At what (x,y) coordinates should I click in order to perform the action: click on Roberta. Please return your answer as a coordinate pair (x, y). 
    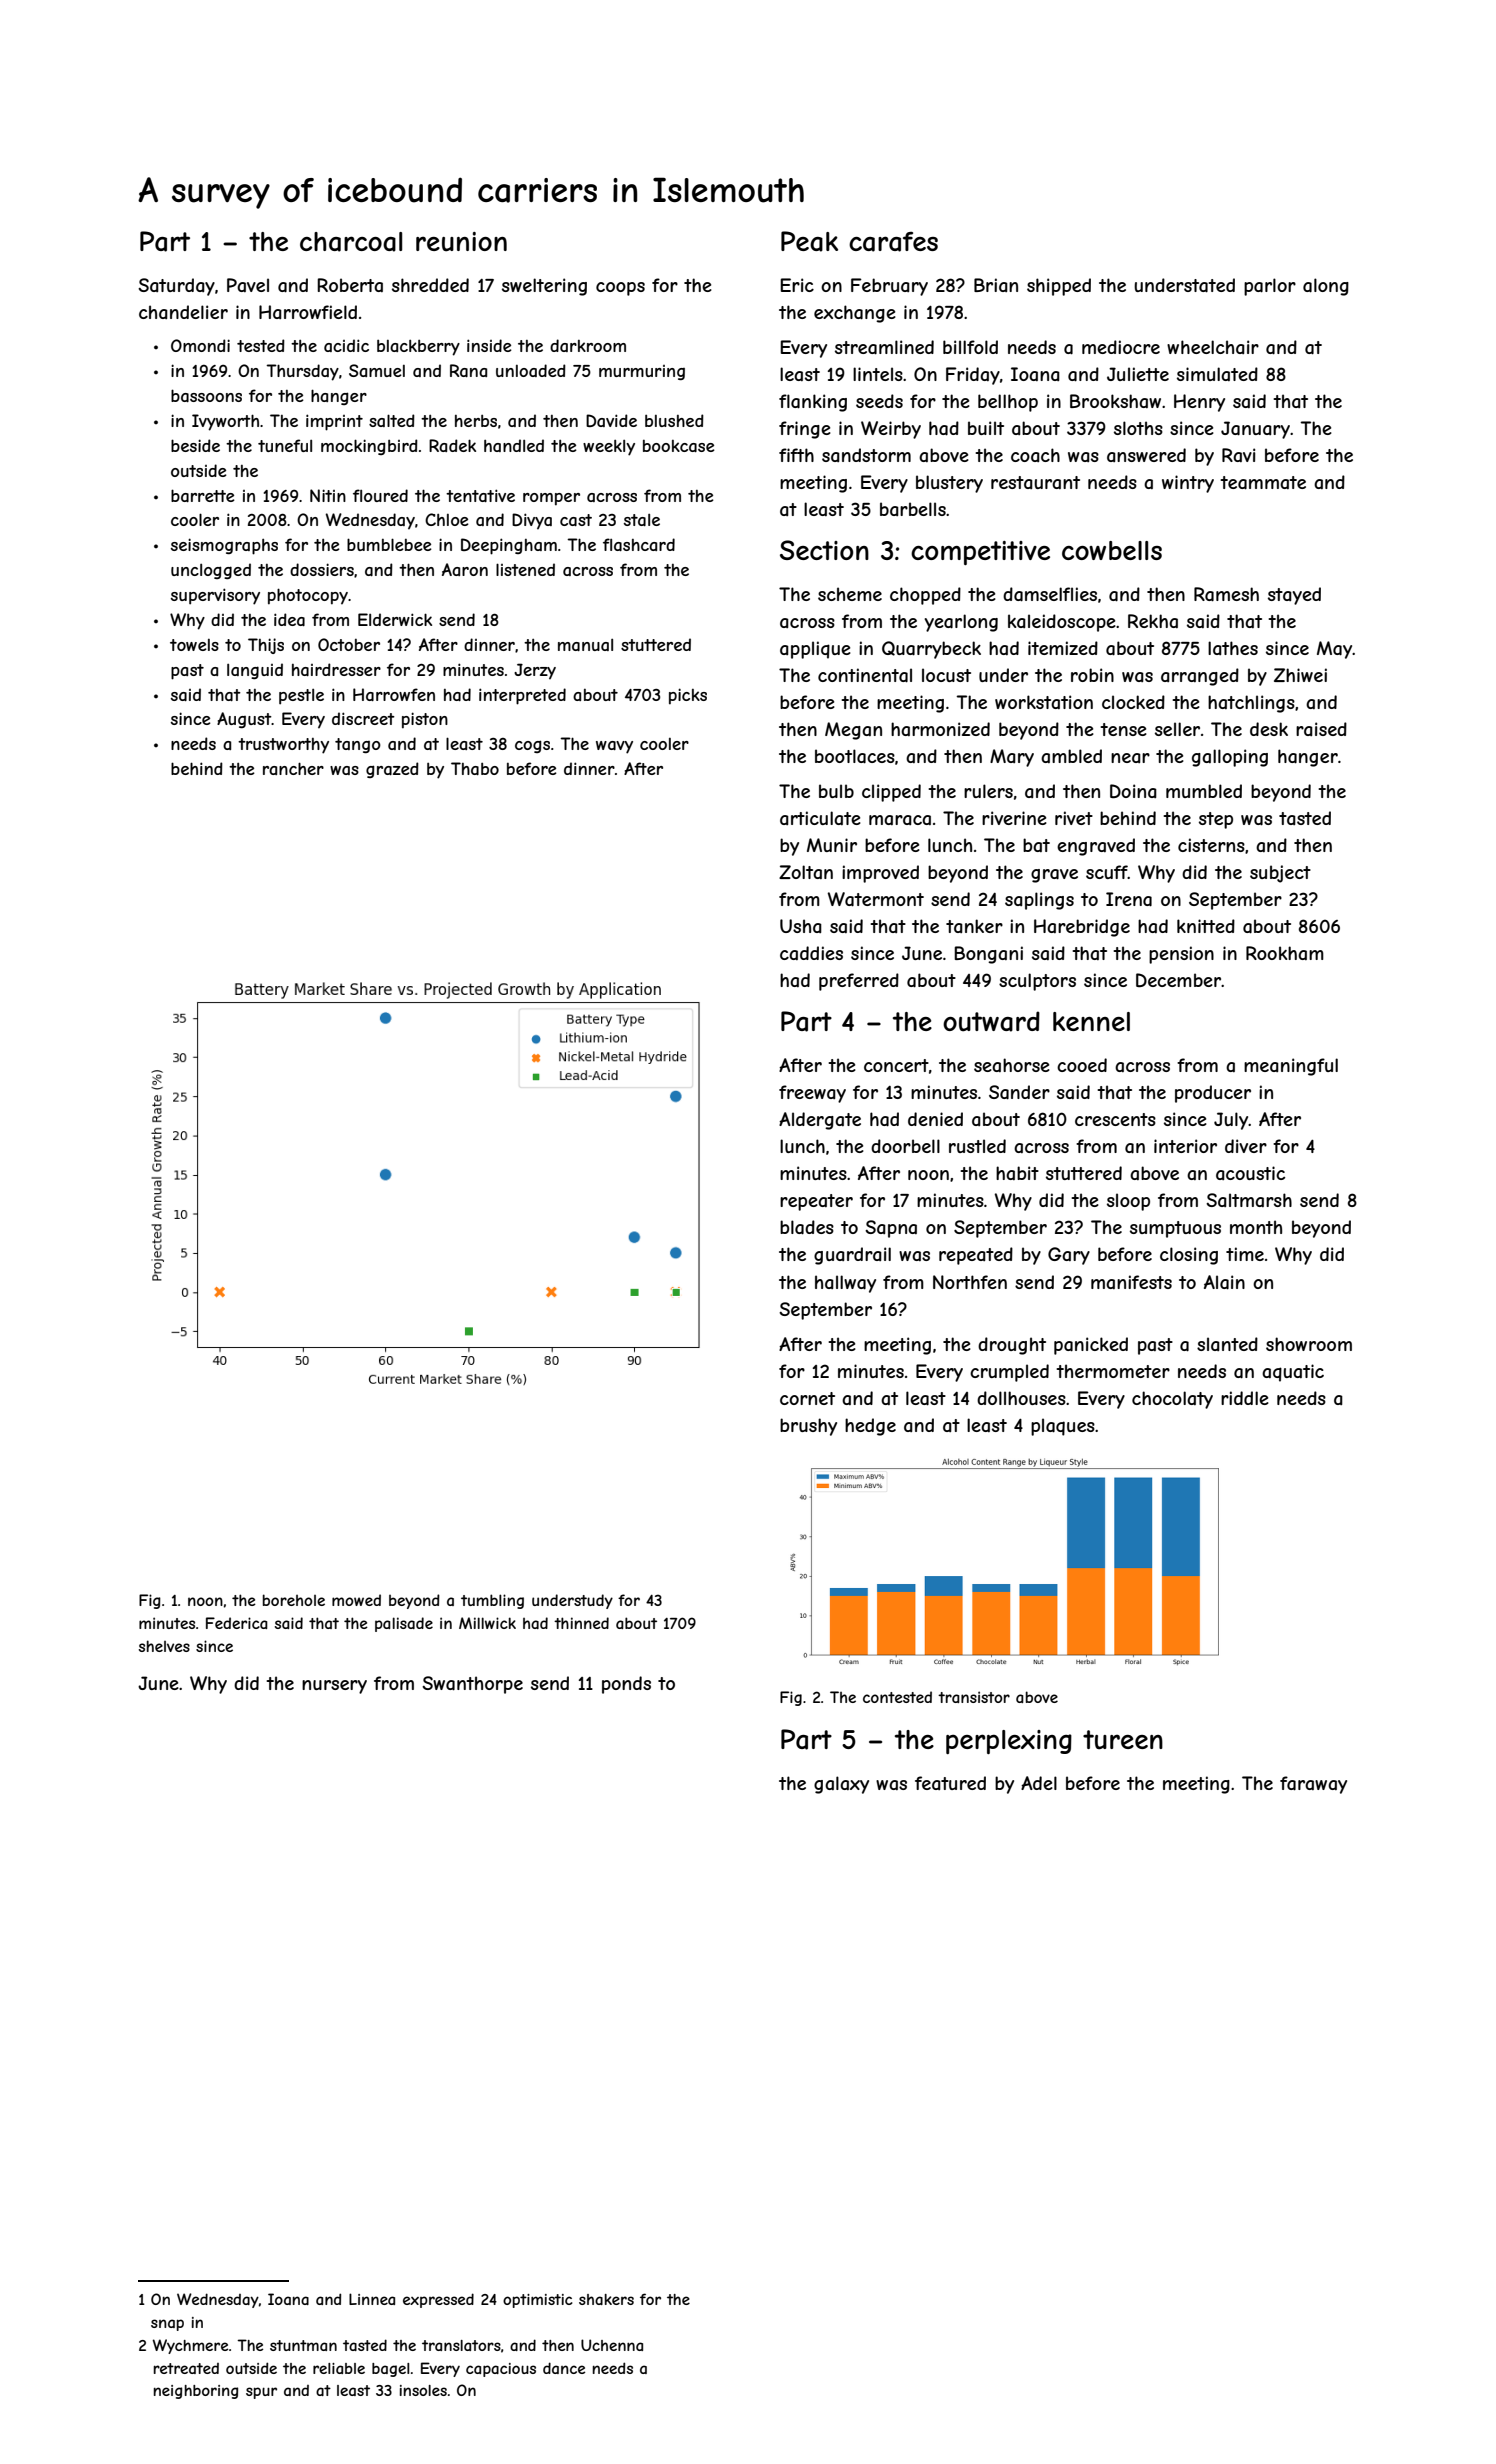
    Looking at the image, I should click on (350, 285).
